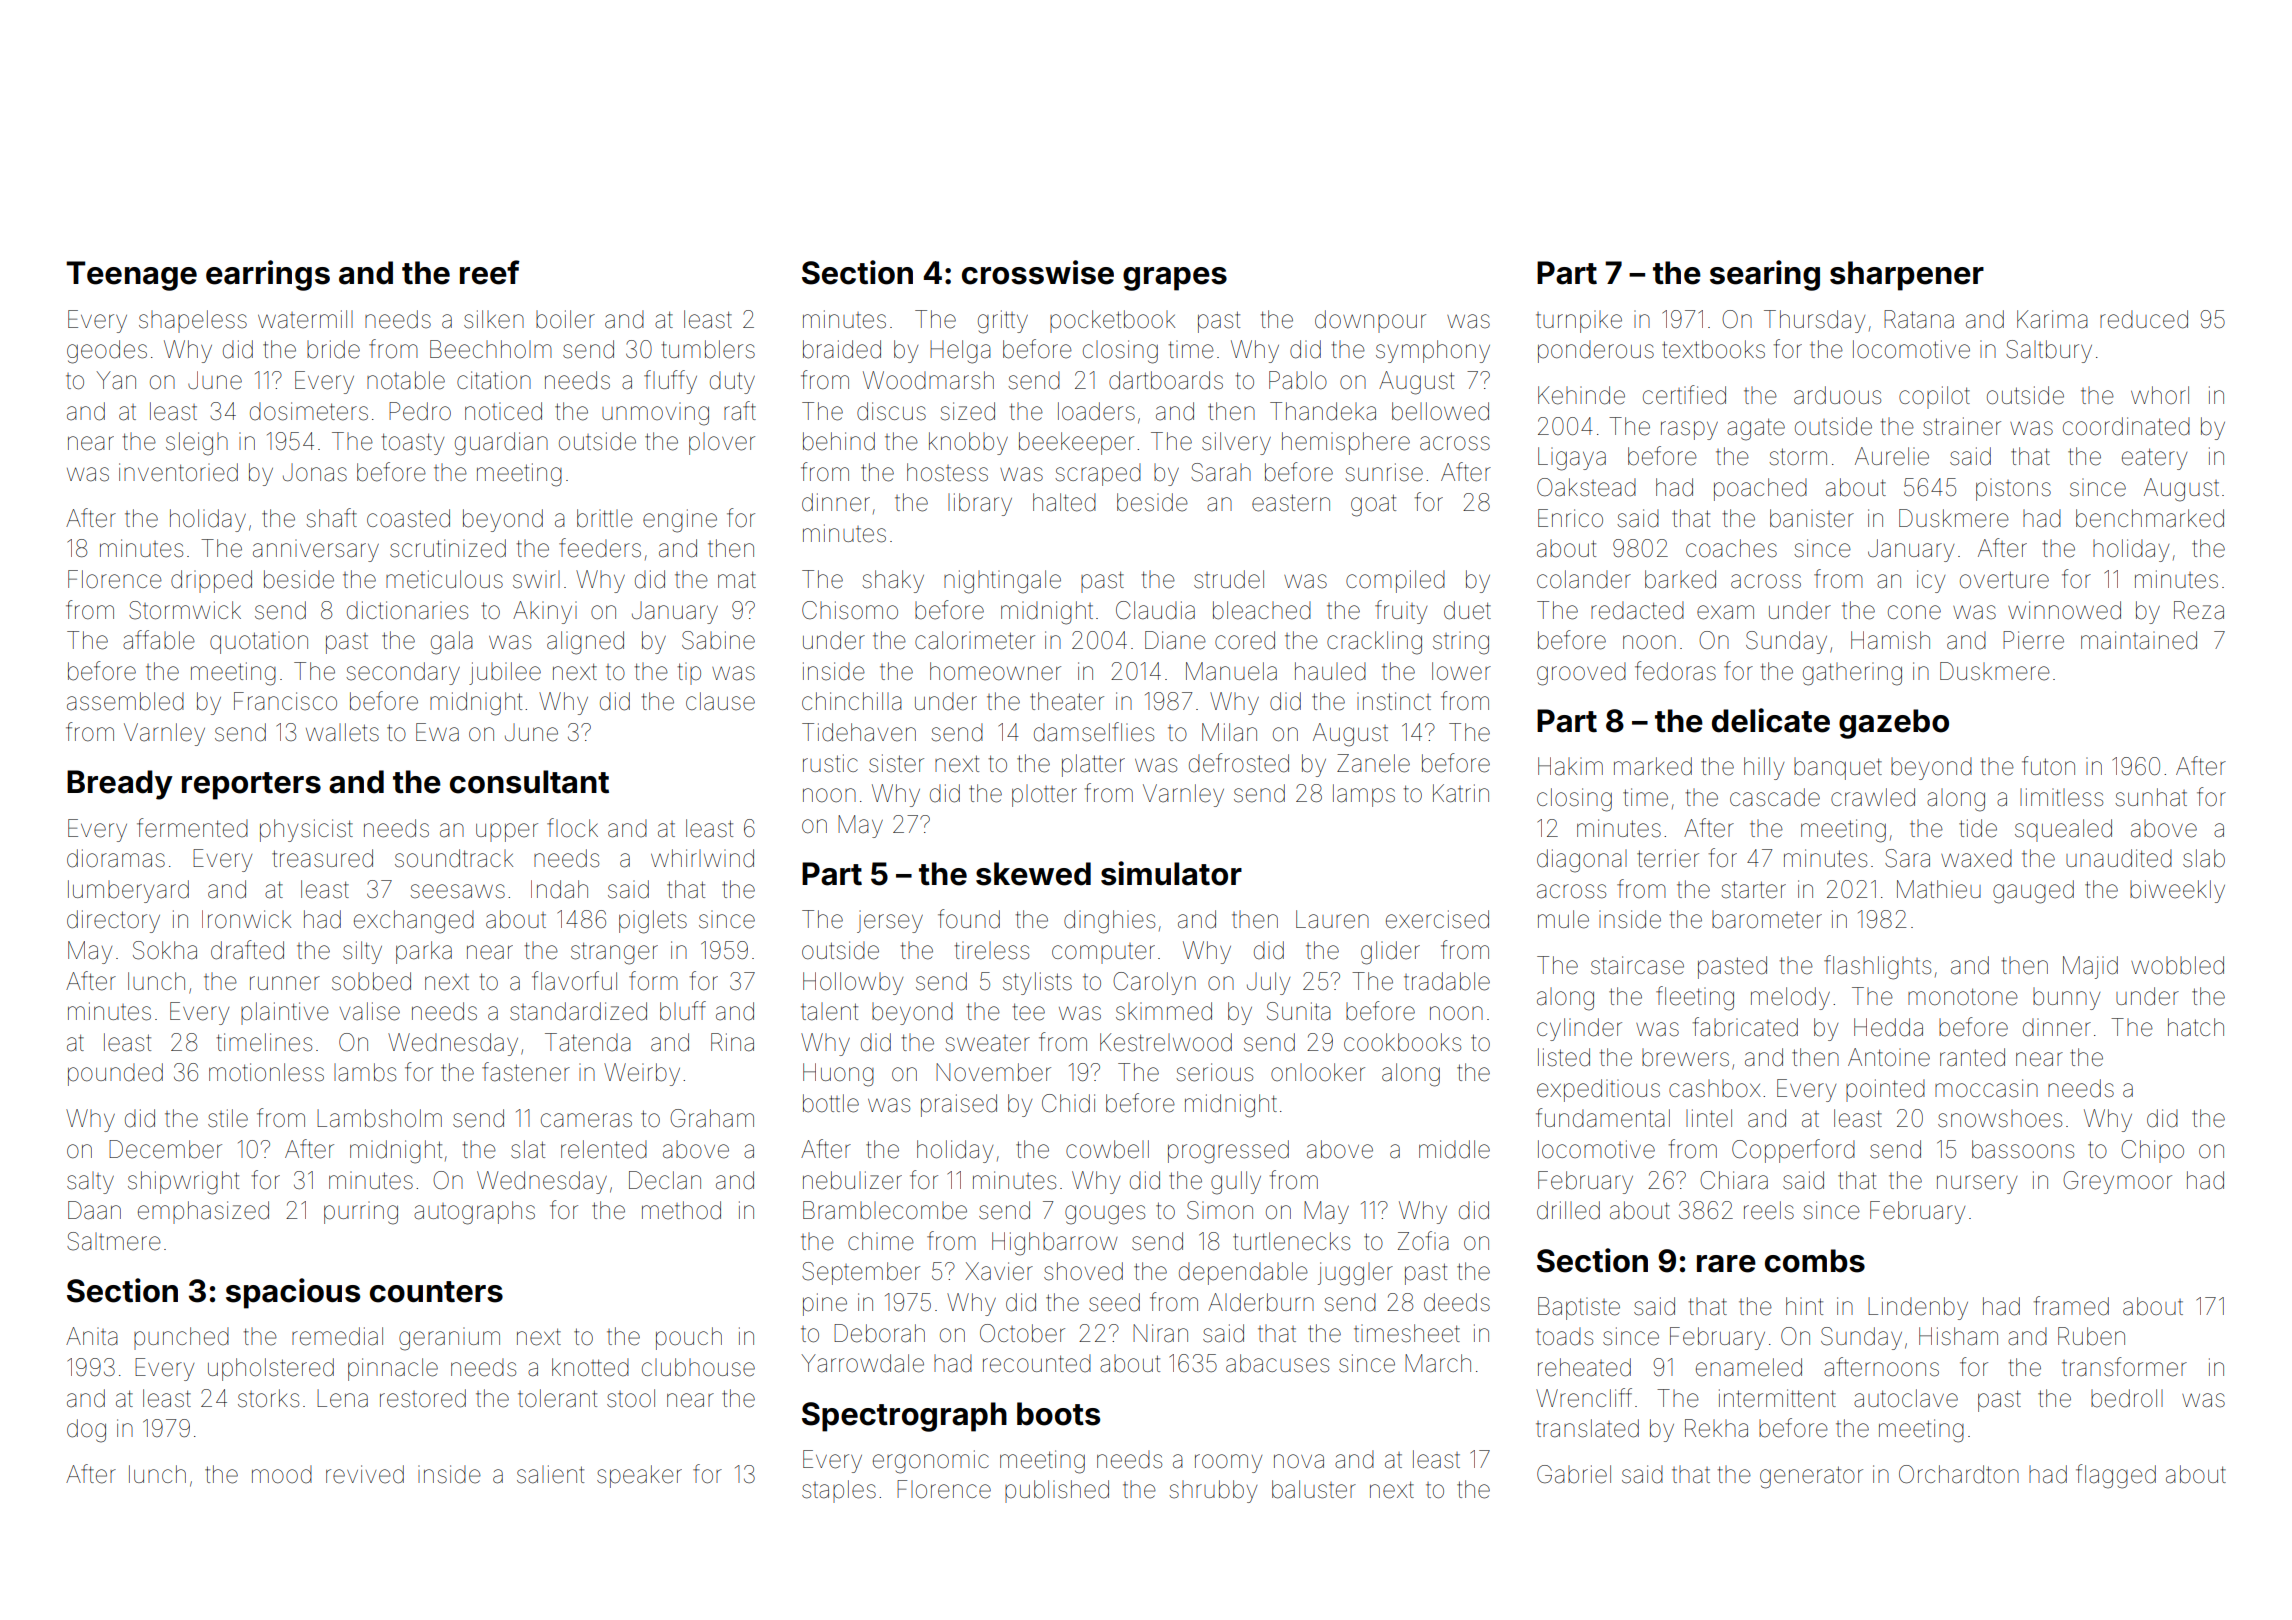 This document has height=1620, width=2292. What do you see at coordinates (1907, 276) in the document?
I see `sharpener` at bounding box center [1907, 276].
